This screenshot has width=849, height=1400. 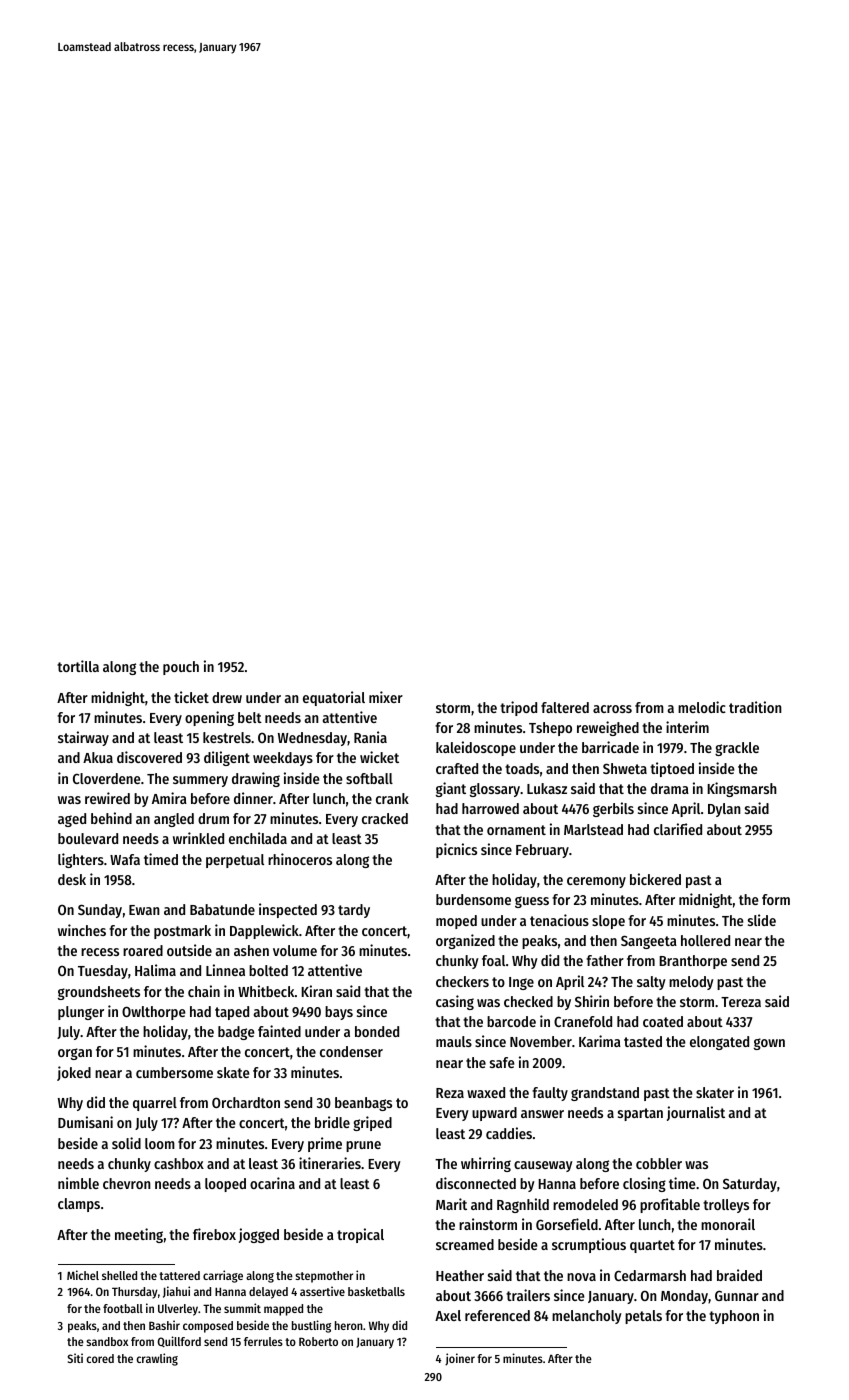 What do you see at coordinates (181, 668) in the screenshot?
I see `pouch` at bounding box center [181, 668].
